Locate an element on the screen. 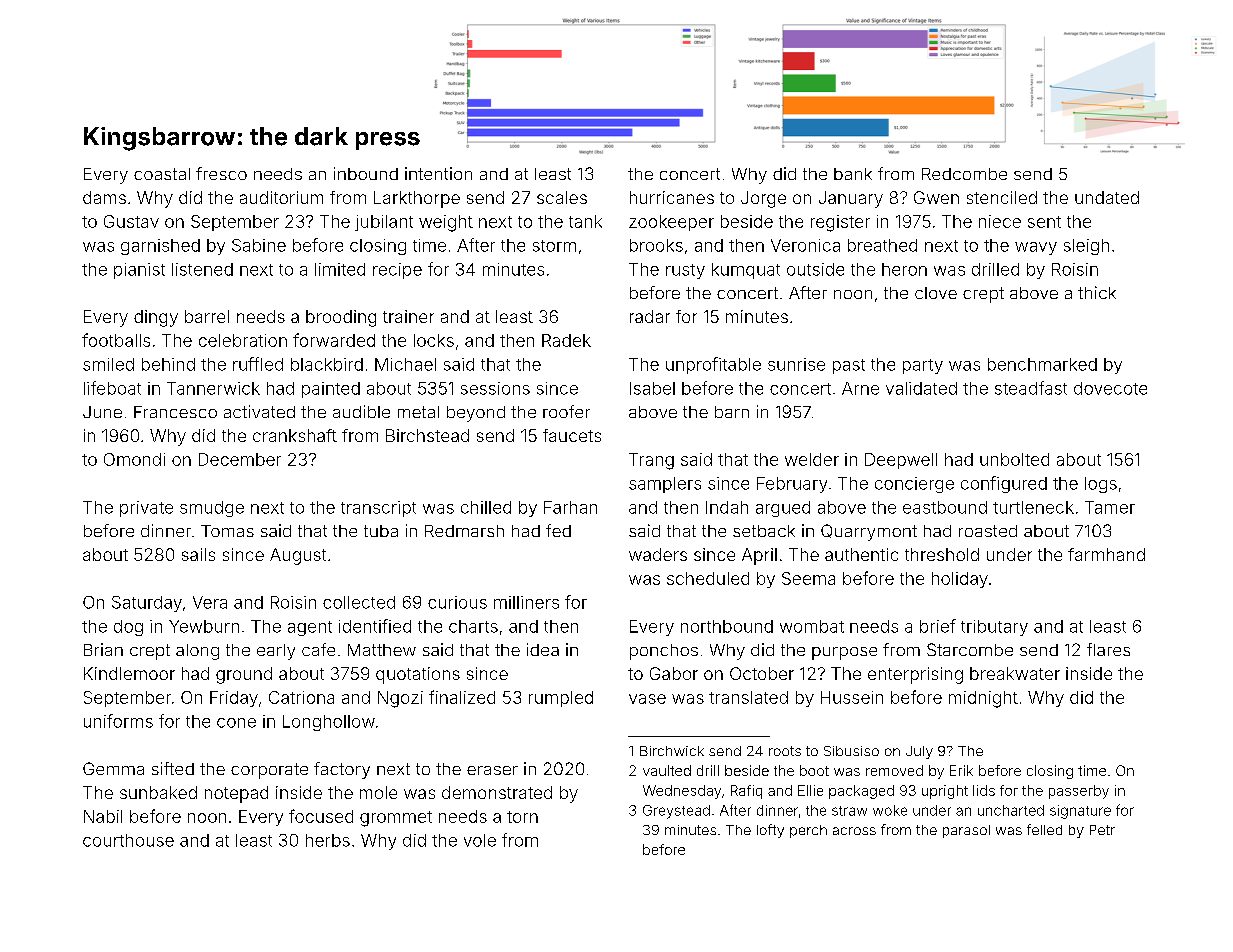 This screenshot has width=1233, height=952. grommet is located at coordinates (396, 819).
